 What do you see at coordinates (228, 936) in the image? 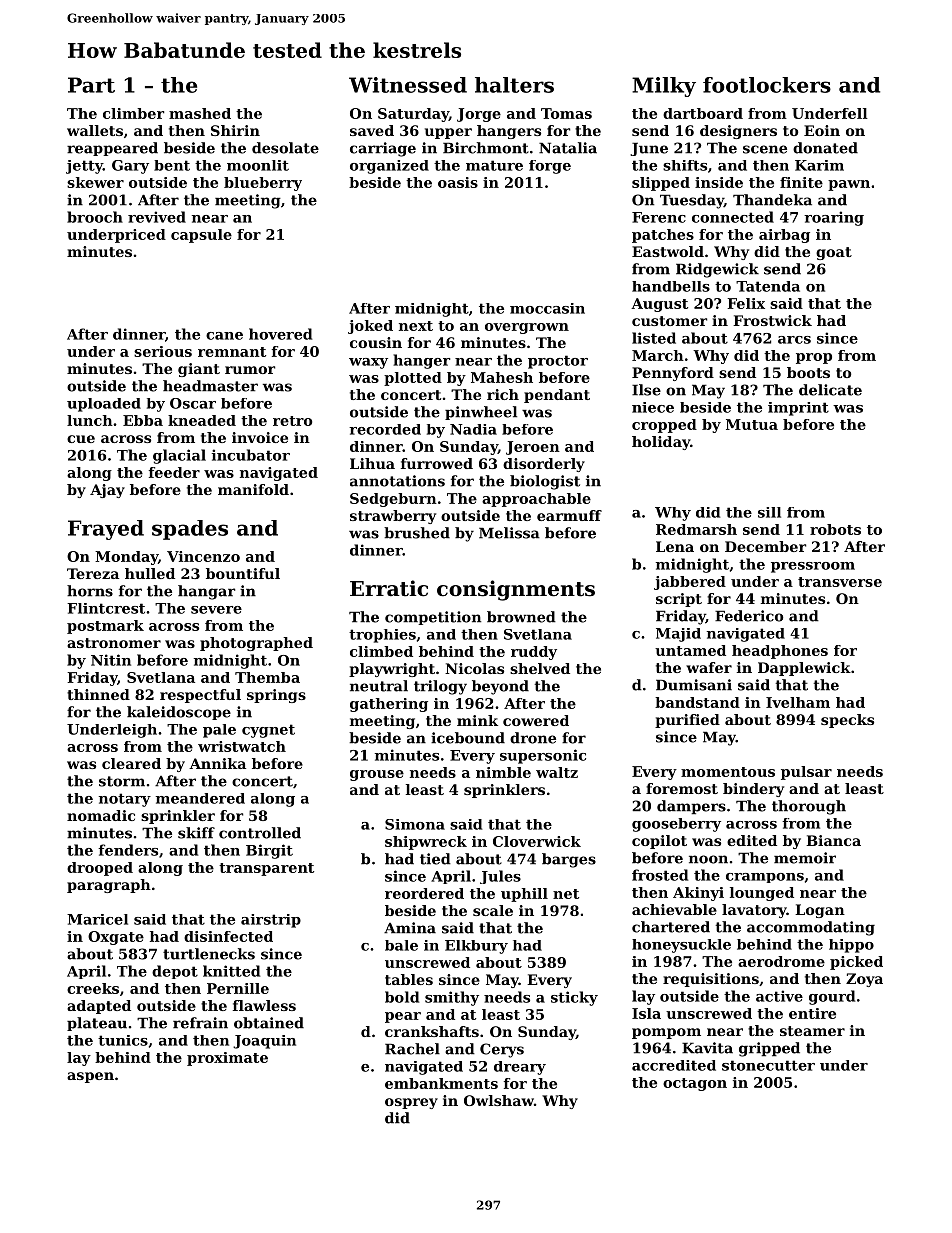
I see `disinfected` at bounding box center [228, 936].
